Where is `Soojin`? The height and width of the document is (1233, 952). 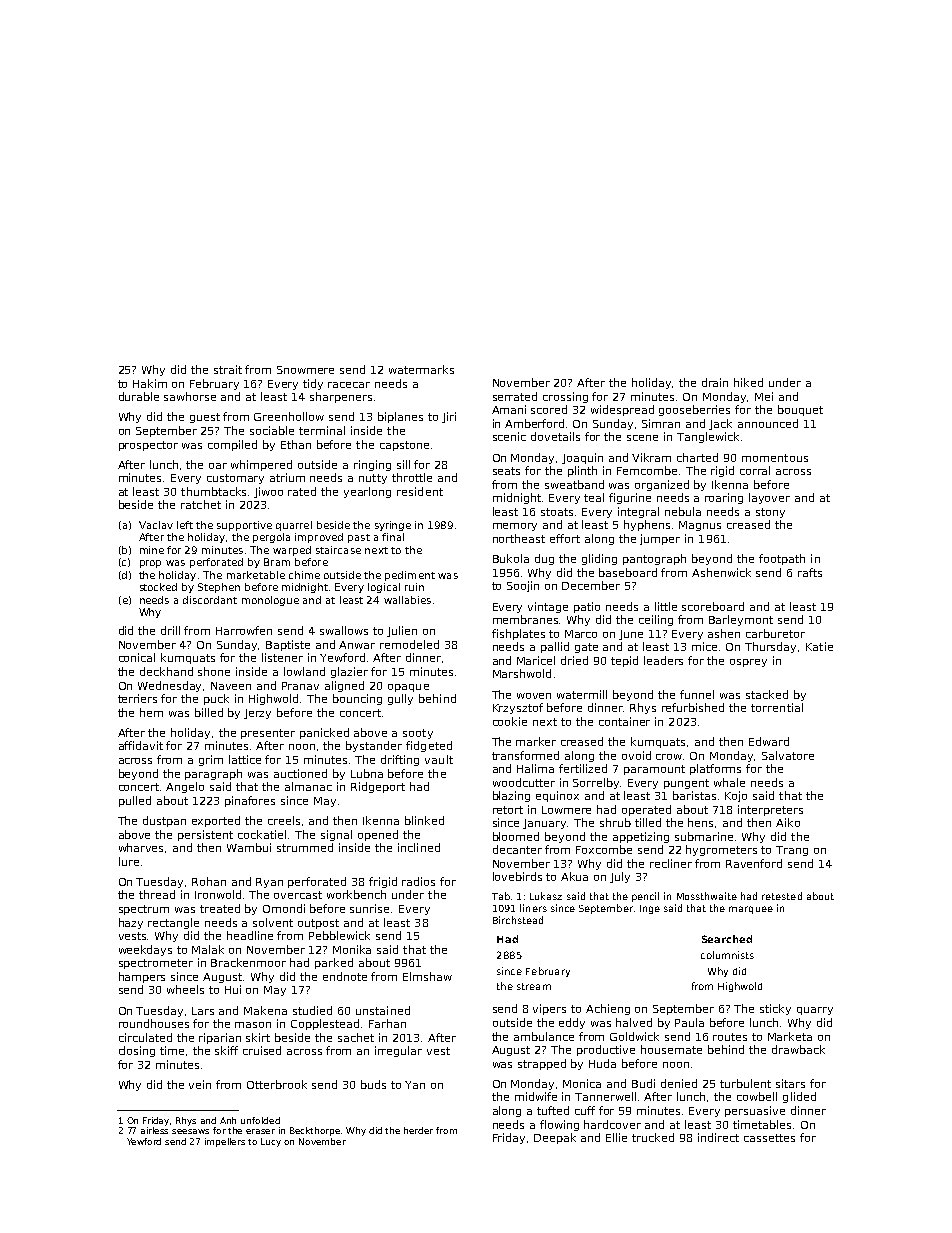 Soojin is located at coordinates (523, 586).
